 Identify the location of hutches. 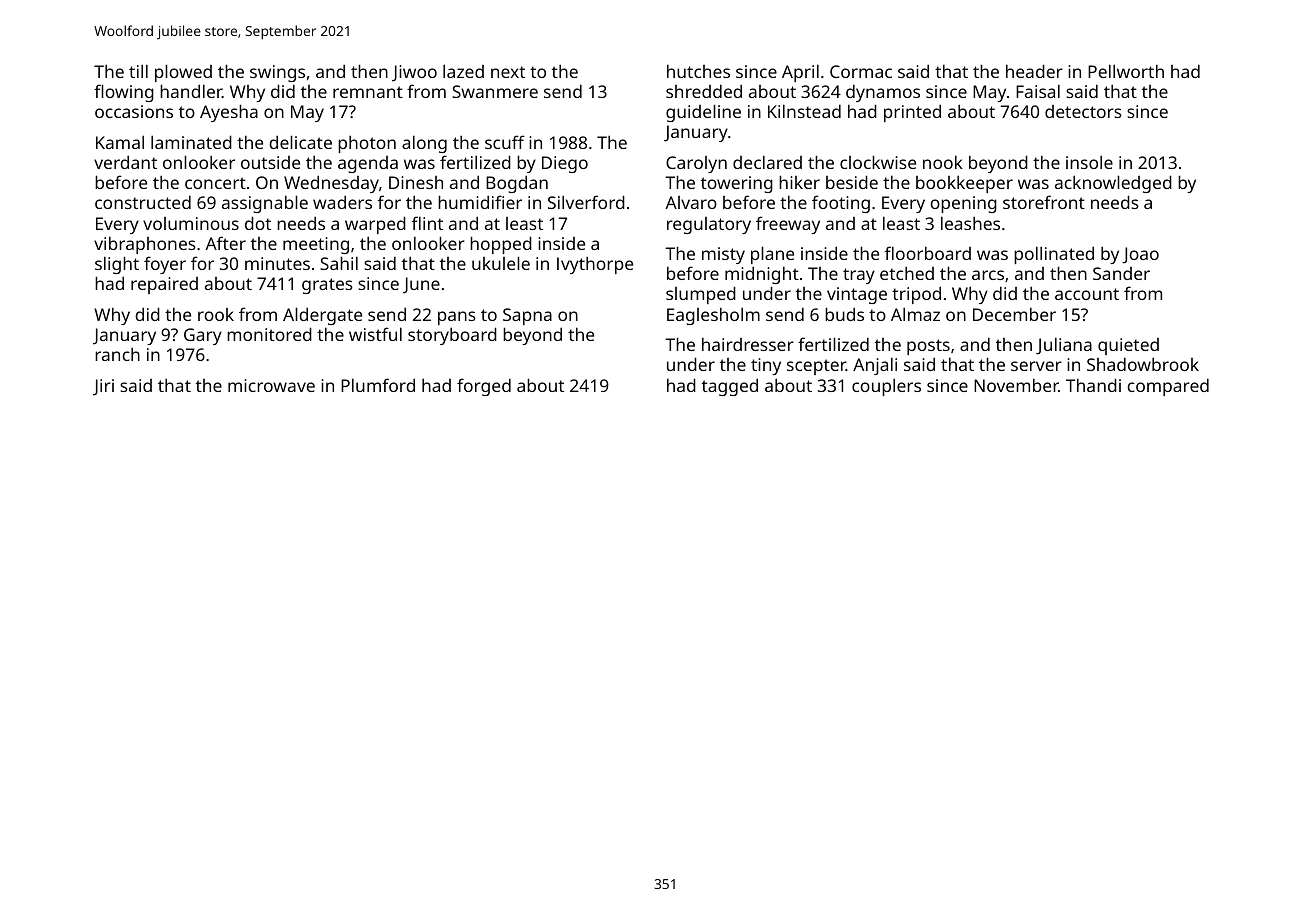
(698, 71).
